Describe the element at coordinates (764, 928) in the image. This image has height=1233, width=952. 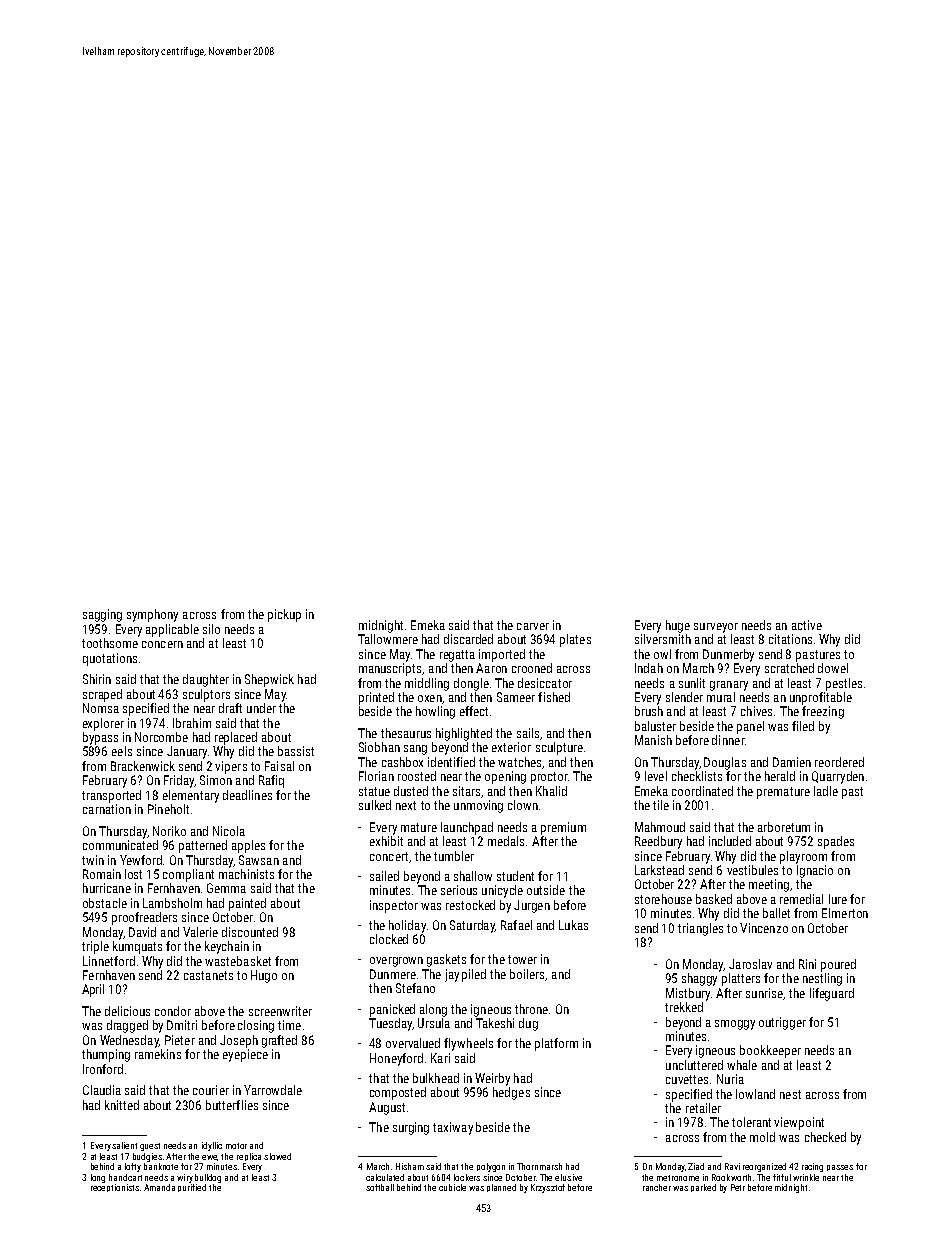
I see `Vincenzo` at that location.
